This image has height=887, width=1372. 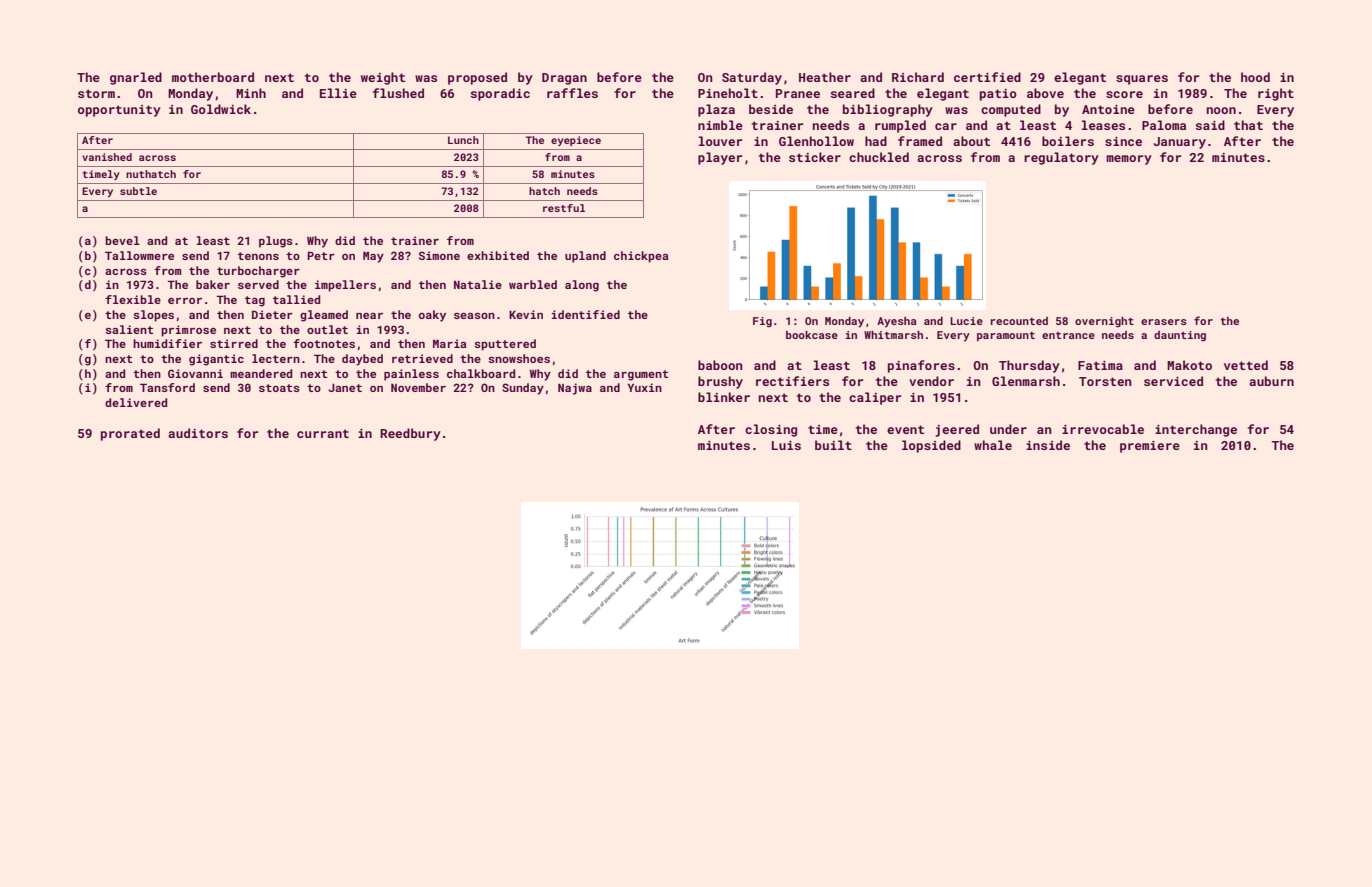 What do you see at coordinates (213, 77) in the image?
I see `motherboard` at bounding box center [213, 77].
